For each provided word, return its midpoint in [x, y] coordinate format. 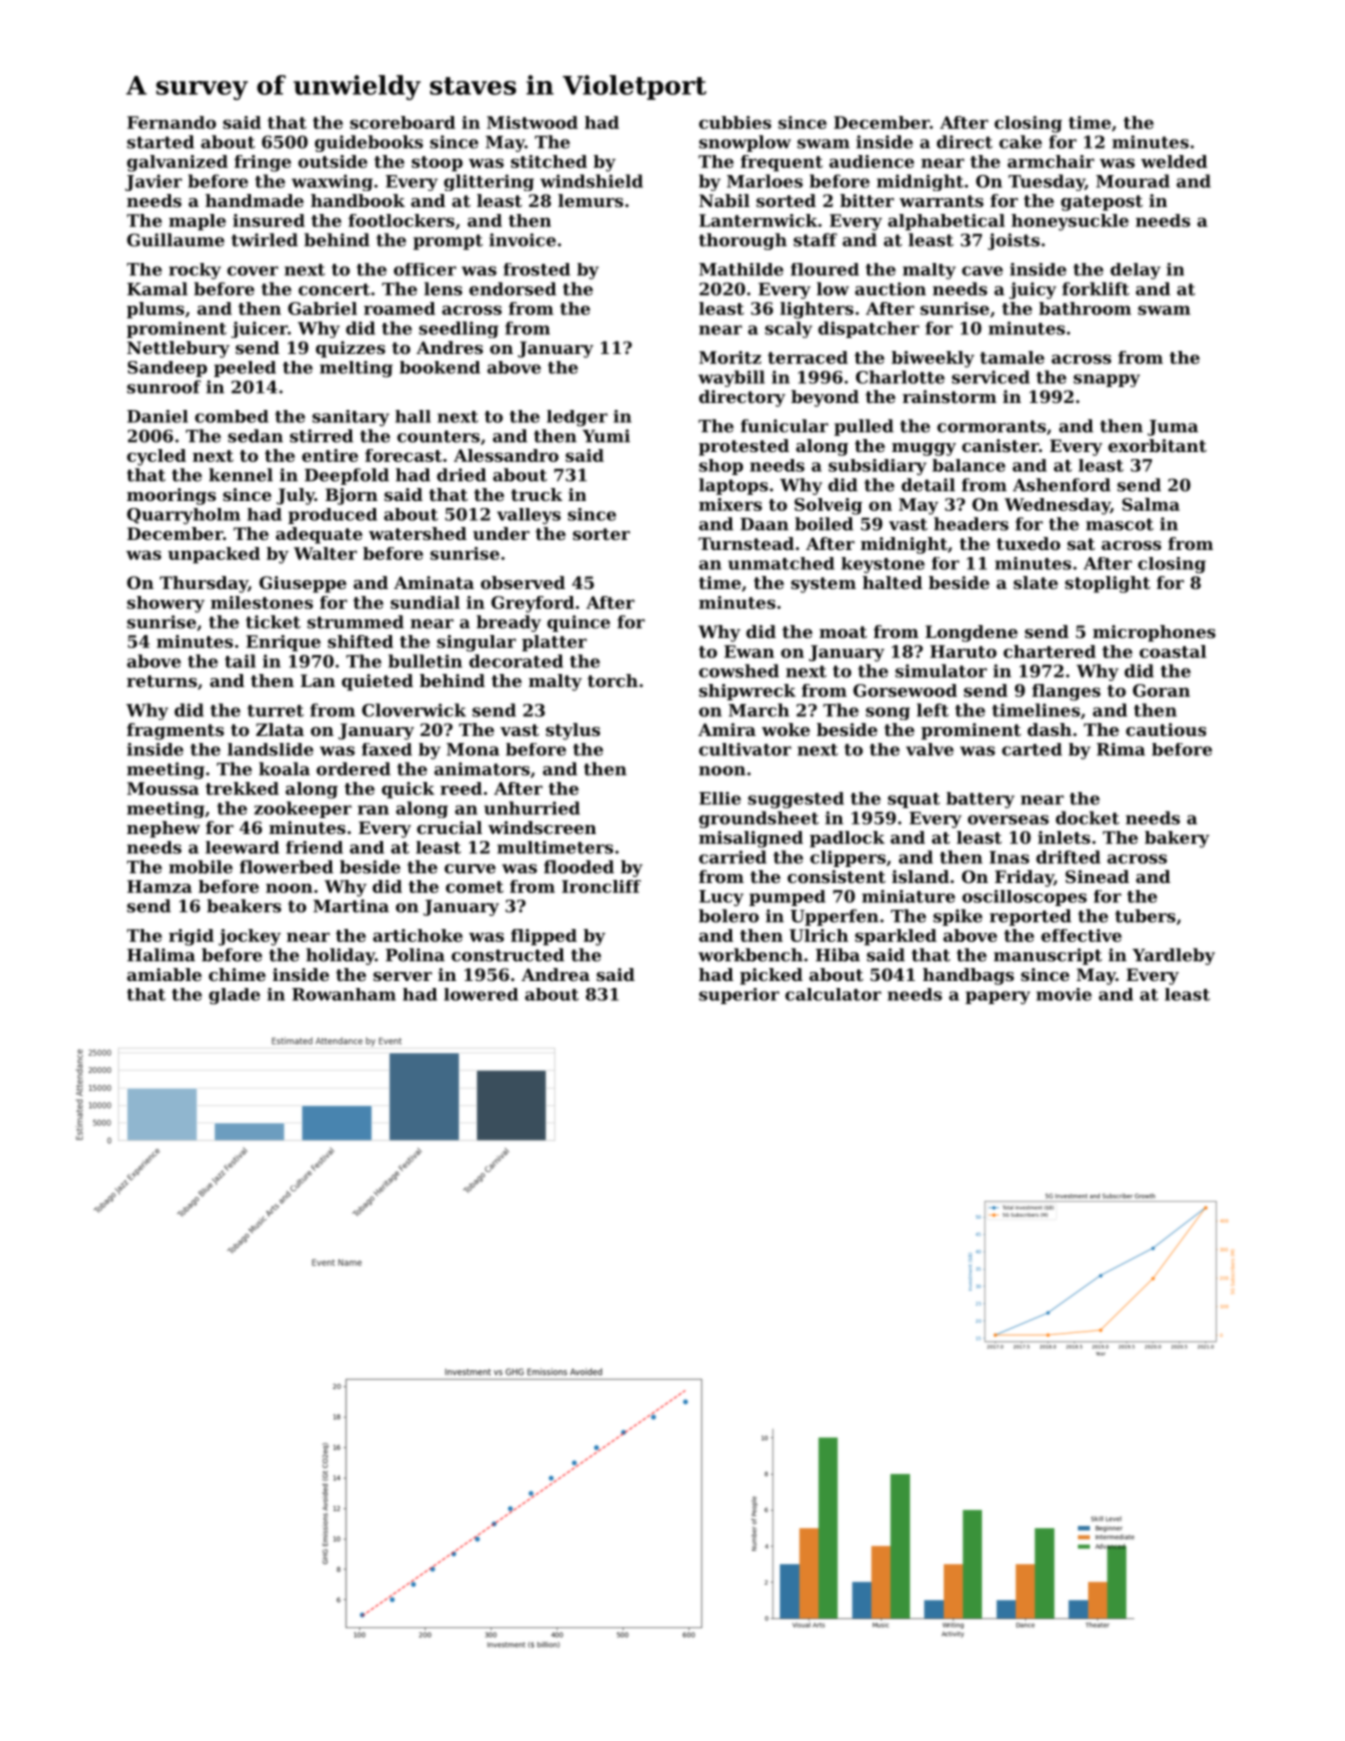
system [823, 585]
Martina [351, 906]
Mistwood [532, 122]
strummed [355, 622]
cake [1020, 142]
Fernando [171, 122]
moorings [171, 496]
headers [971, 524]
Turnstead [746, 543]
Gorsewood [905, 690]
